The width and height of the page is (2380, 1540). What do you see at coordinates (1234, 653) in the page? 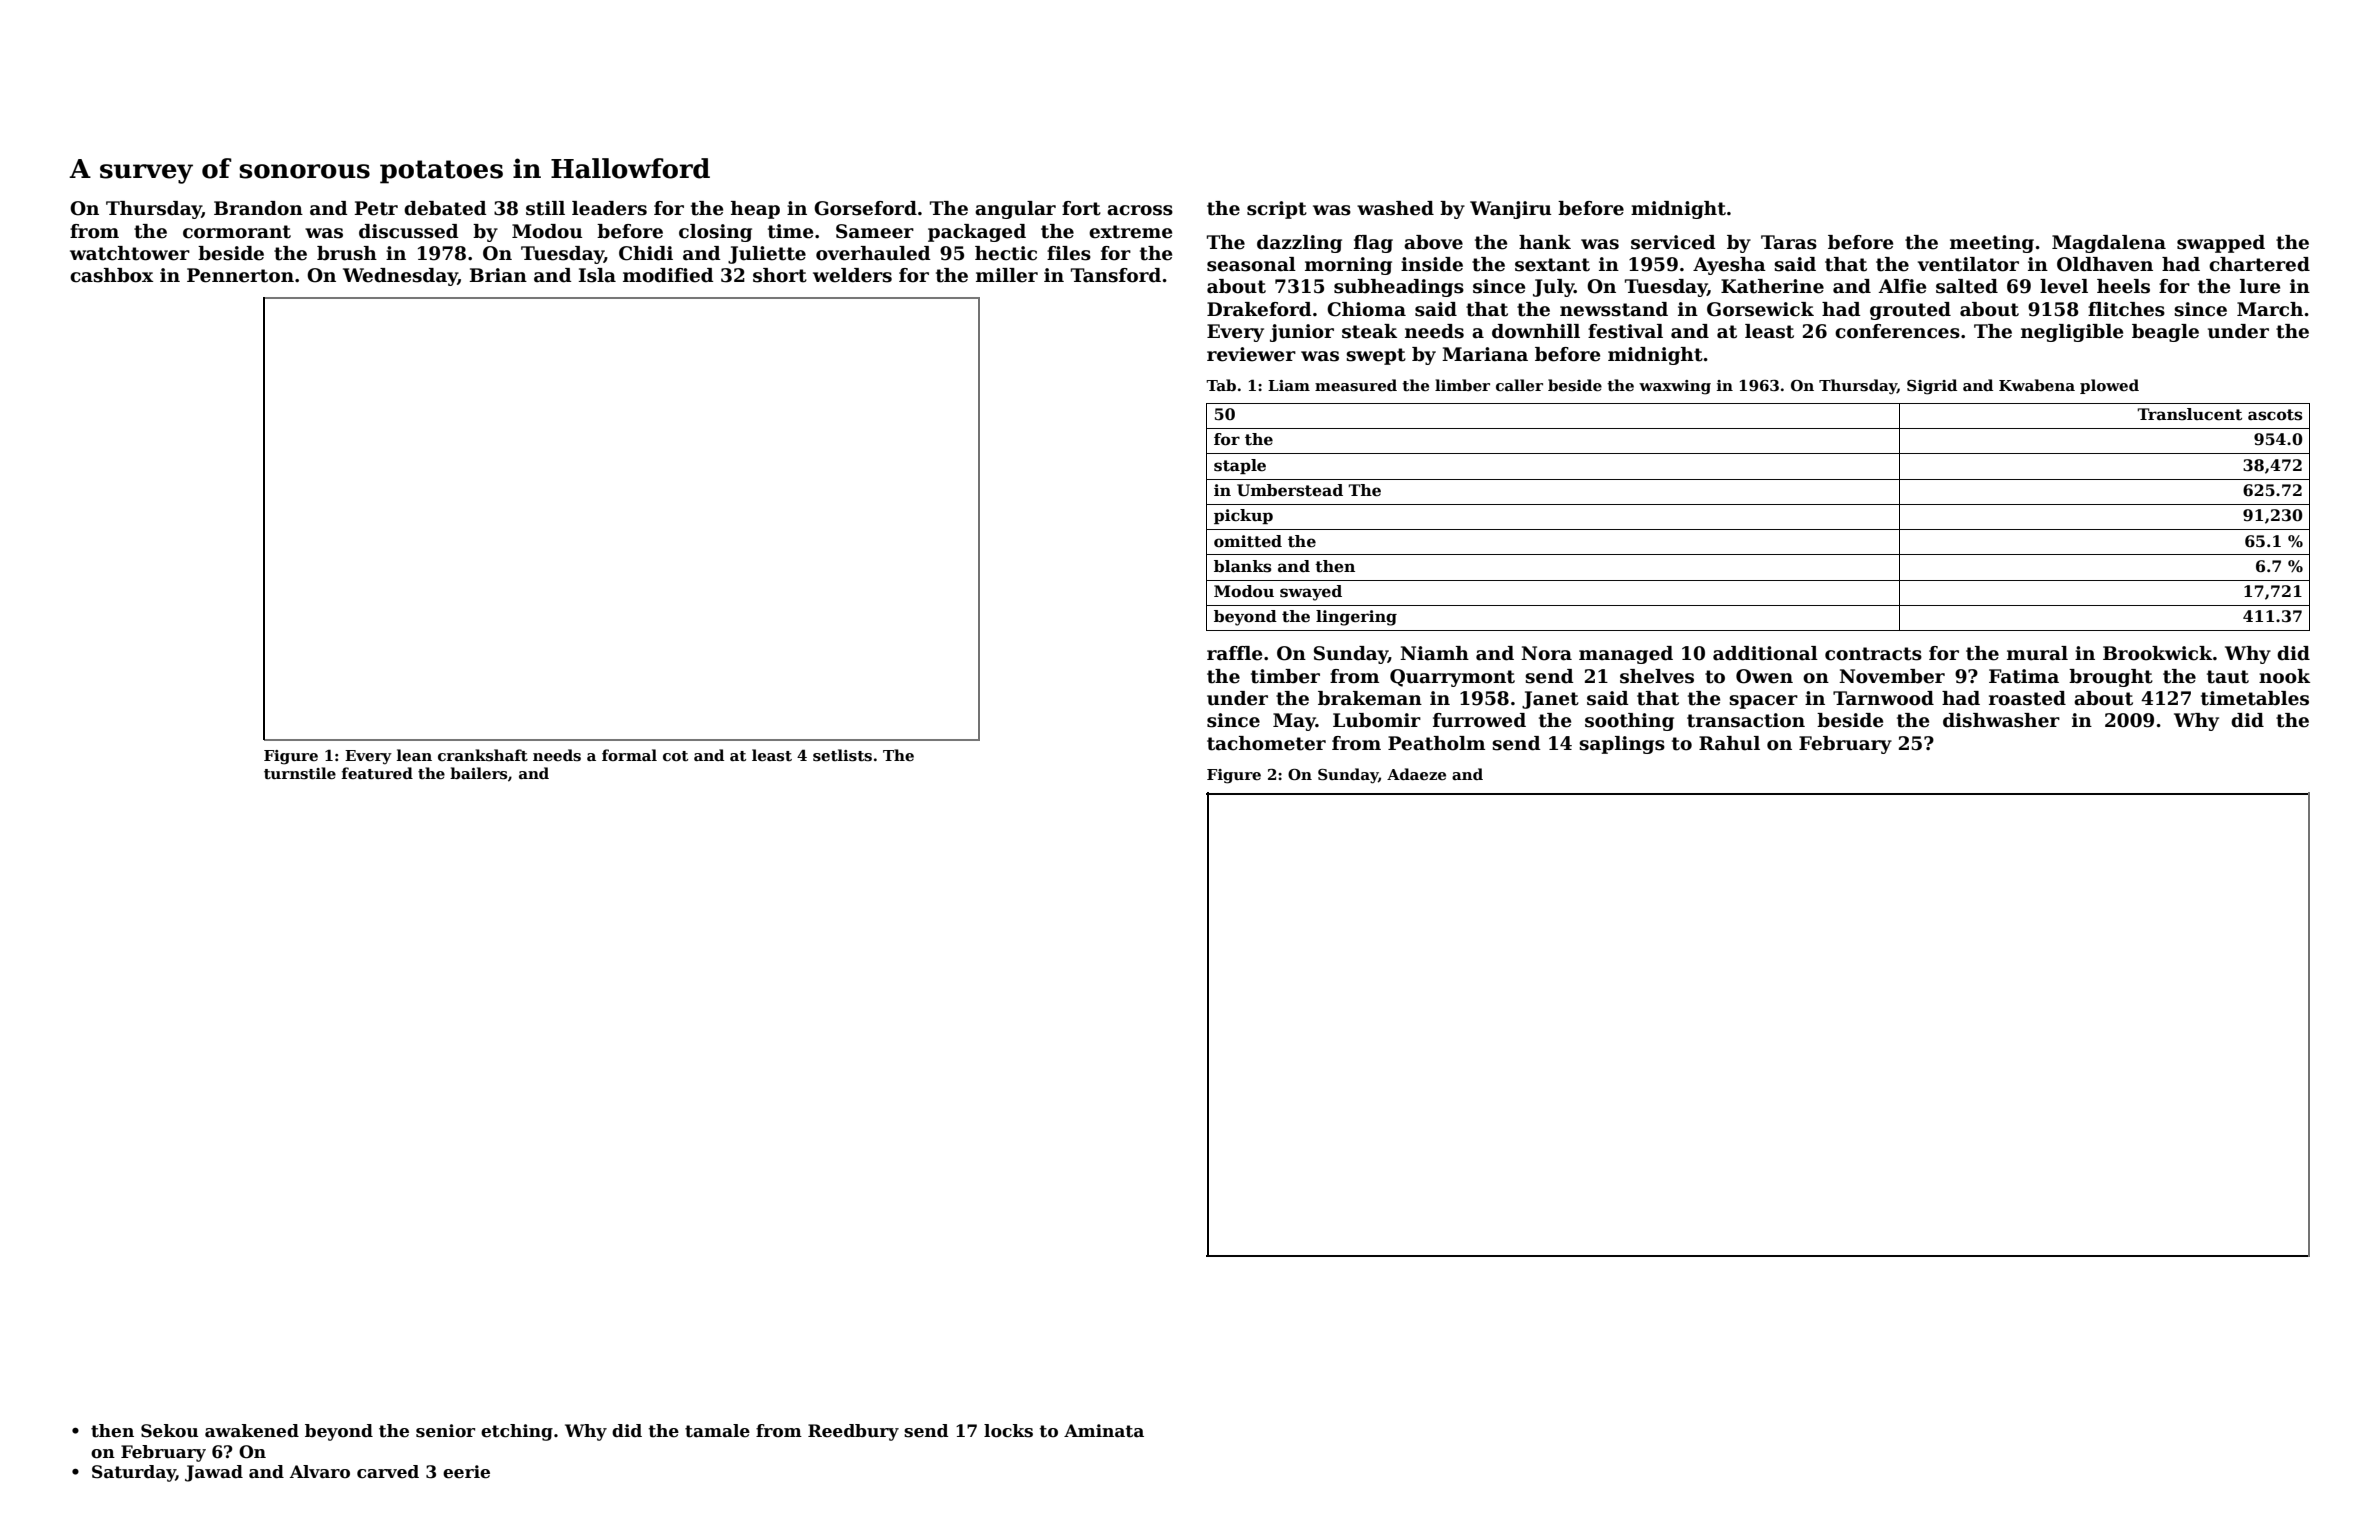
I see `raffle` at bounding box center [1234, 653].
